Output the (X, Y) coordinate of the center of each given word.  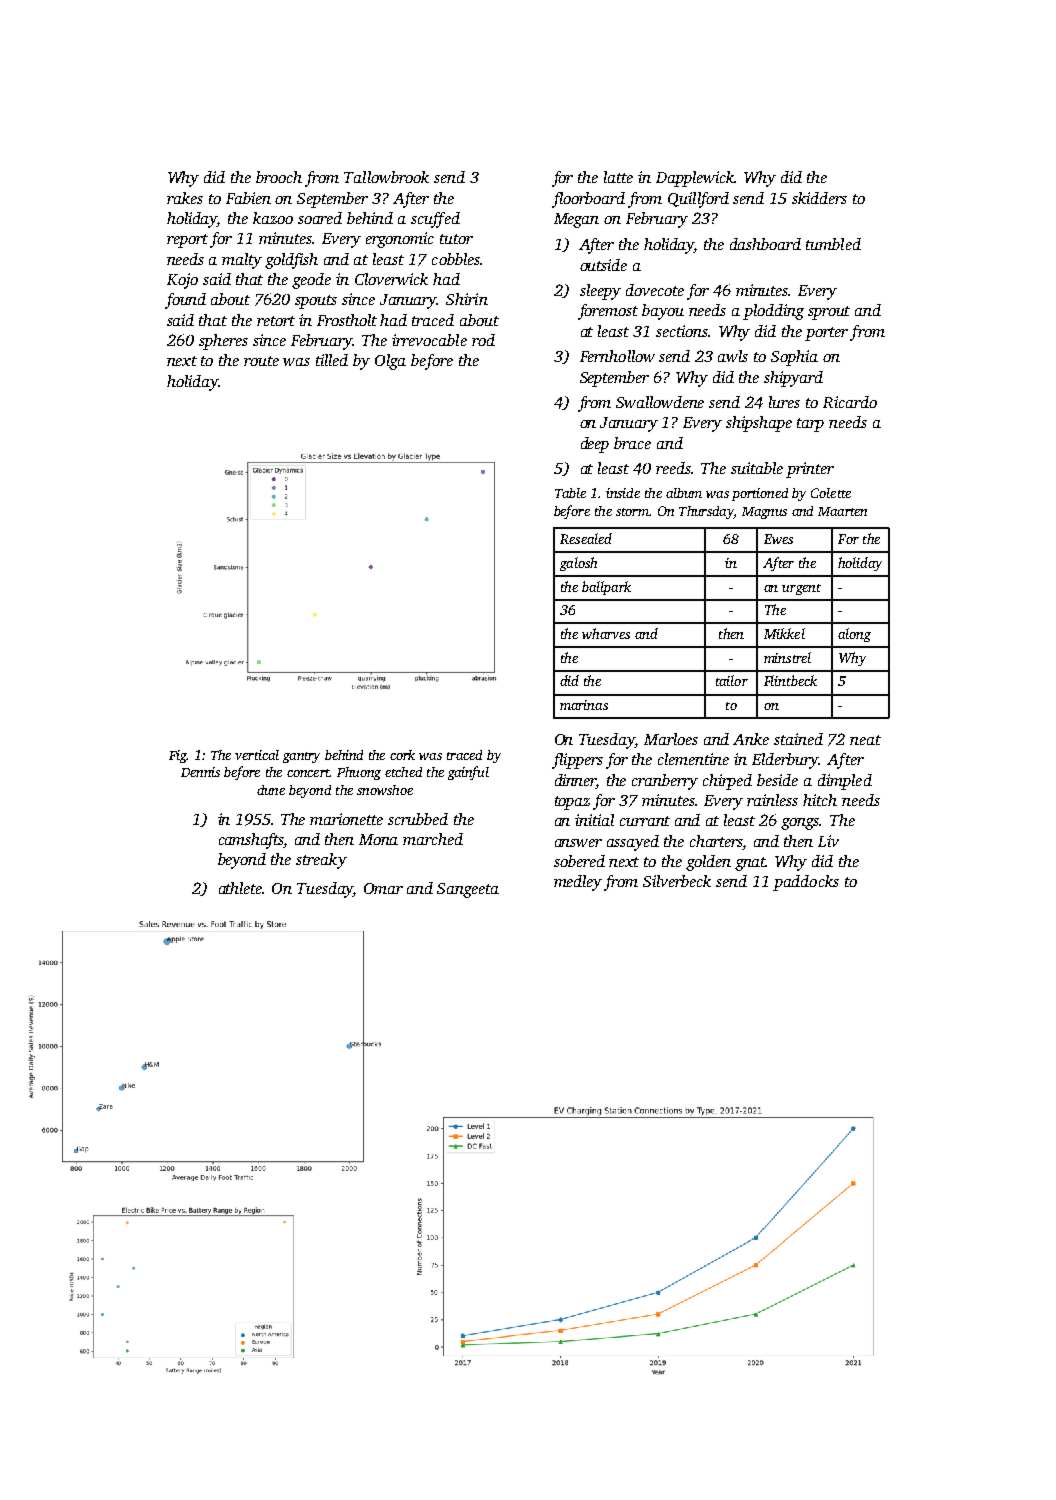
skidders (819, 198)
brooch (279, 177)
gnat (750, 864)
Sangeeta (468, 890)
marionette (346, 819)
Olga (390, 362)
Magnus (764, 513)
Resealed (586, 538)
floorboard (588, 200)
